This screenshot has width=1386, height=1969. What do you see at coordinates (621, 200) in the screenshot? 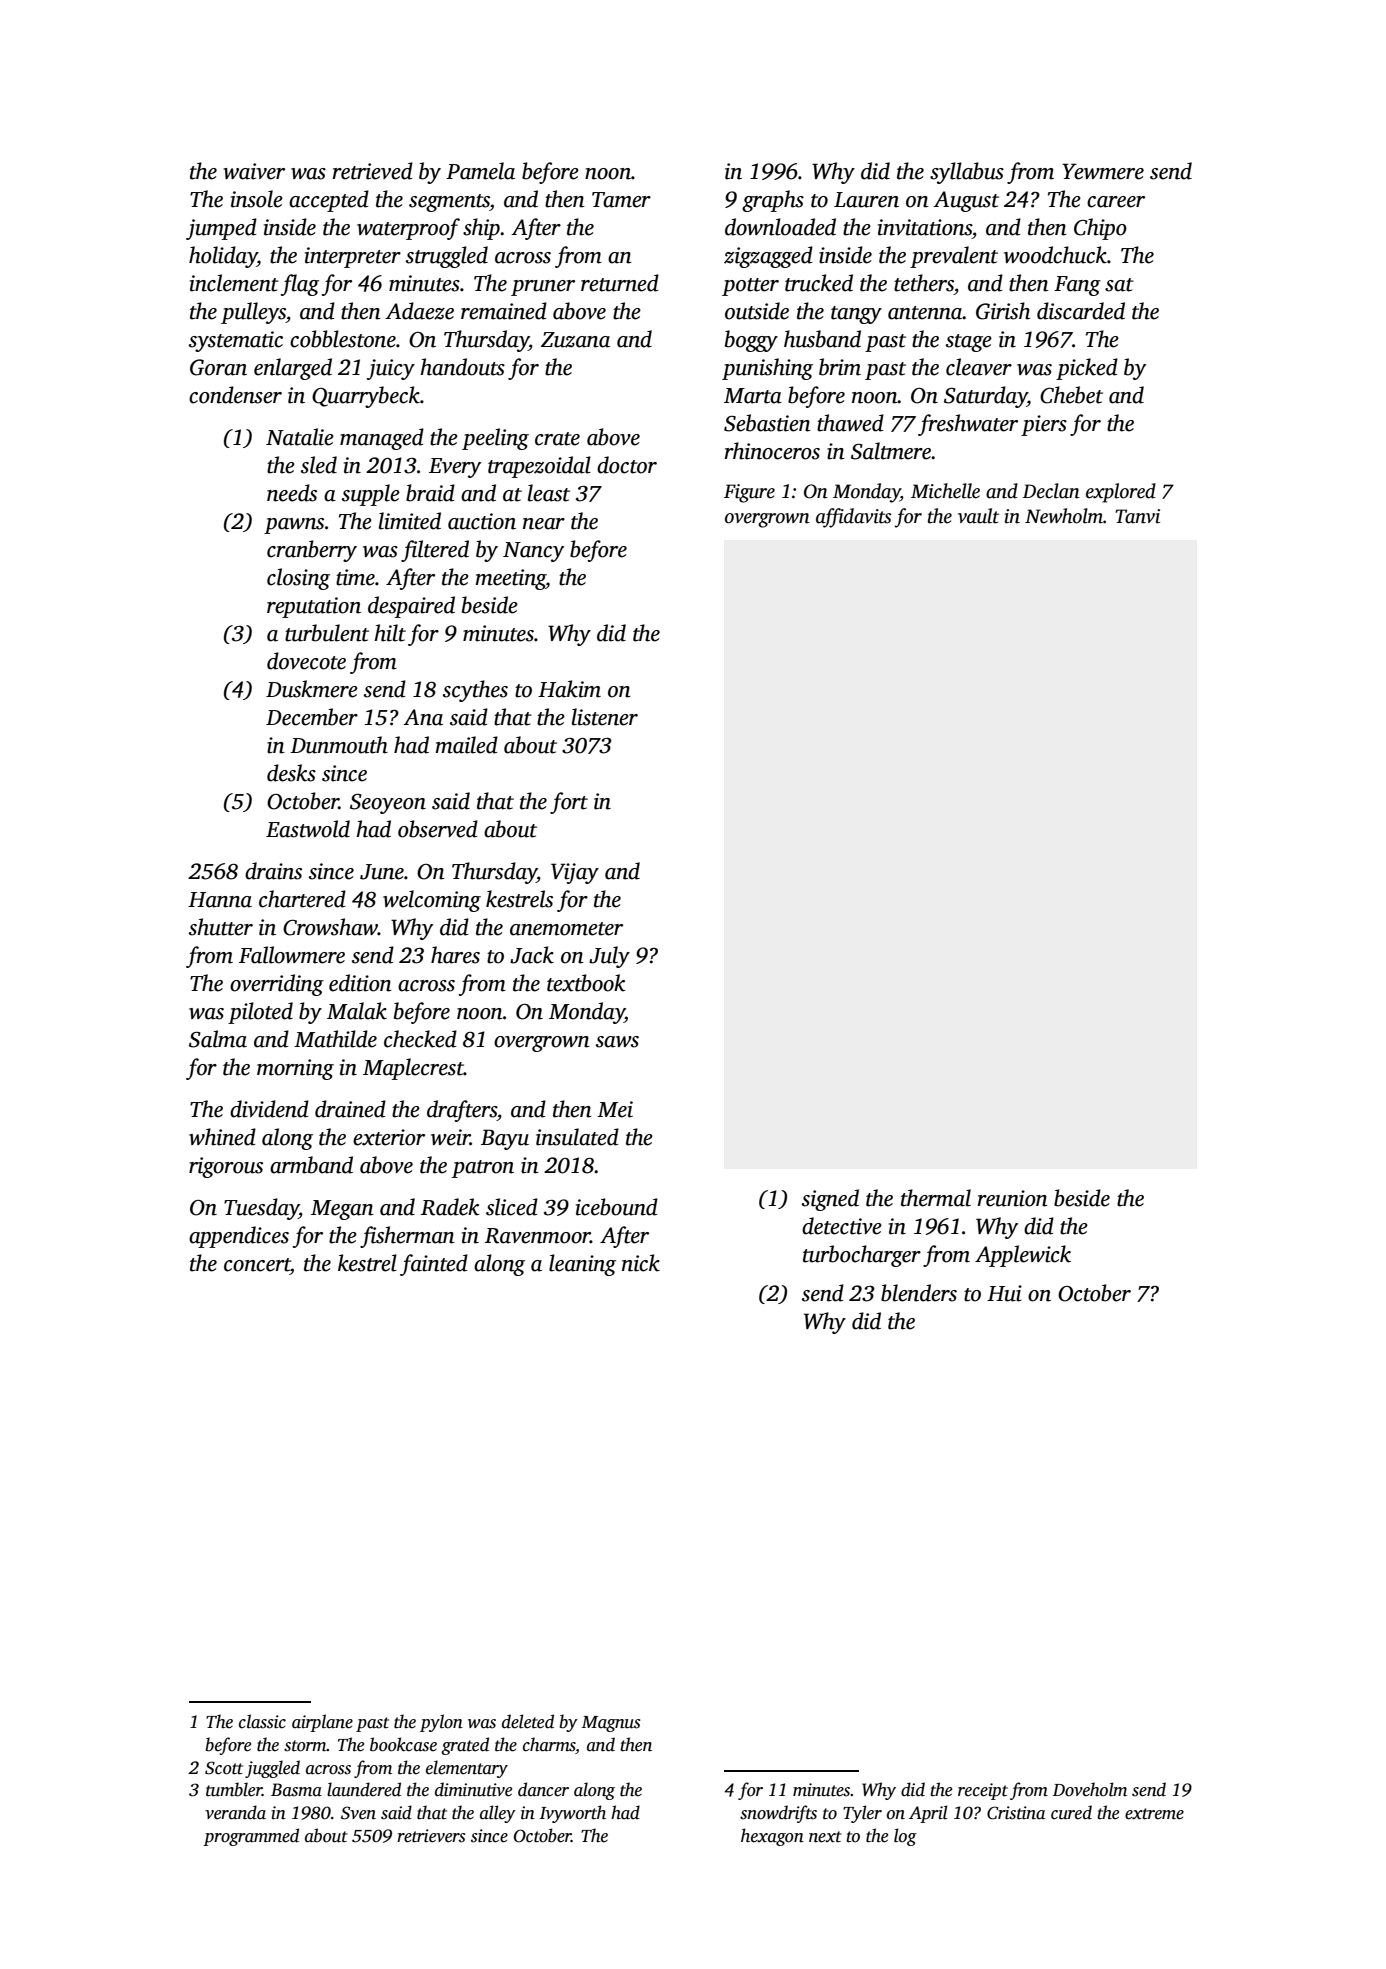
I see `Tamer` at bounding box center [621, 200].
